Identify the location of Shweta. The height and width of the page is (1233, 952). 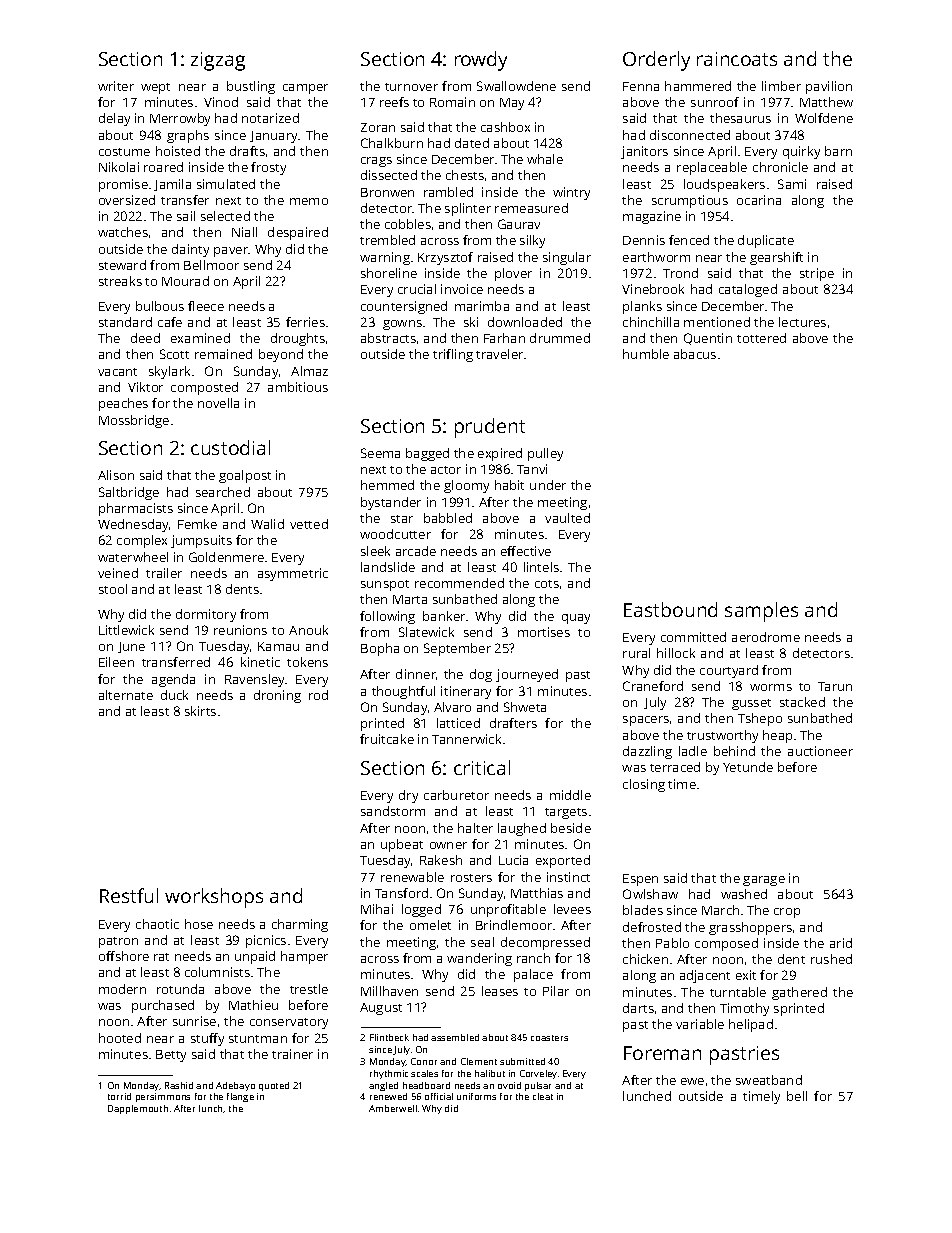
(525, 707).
